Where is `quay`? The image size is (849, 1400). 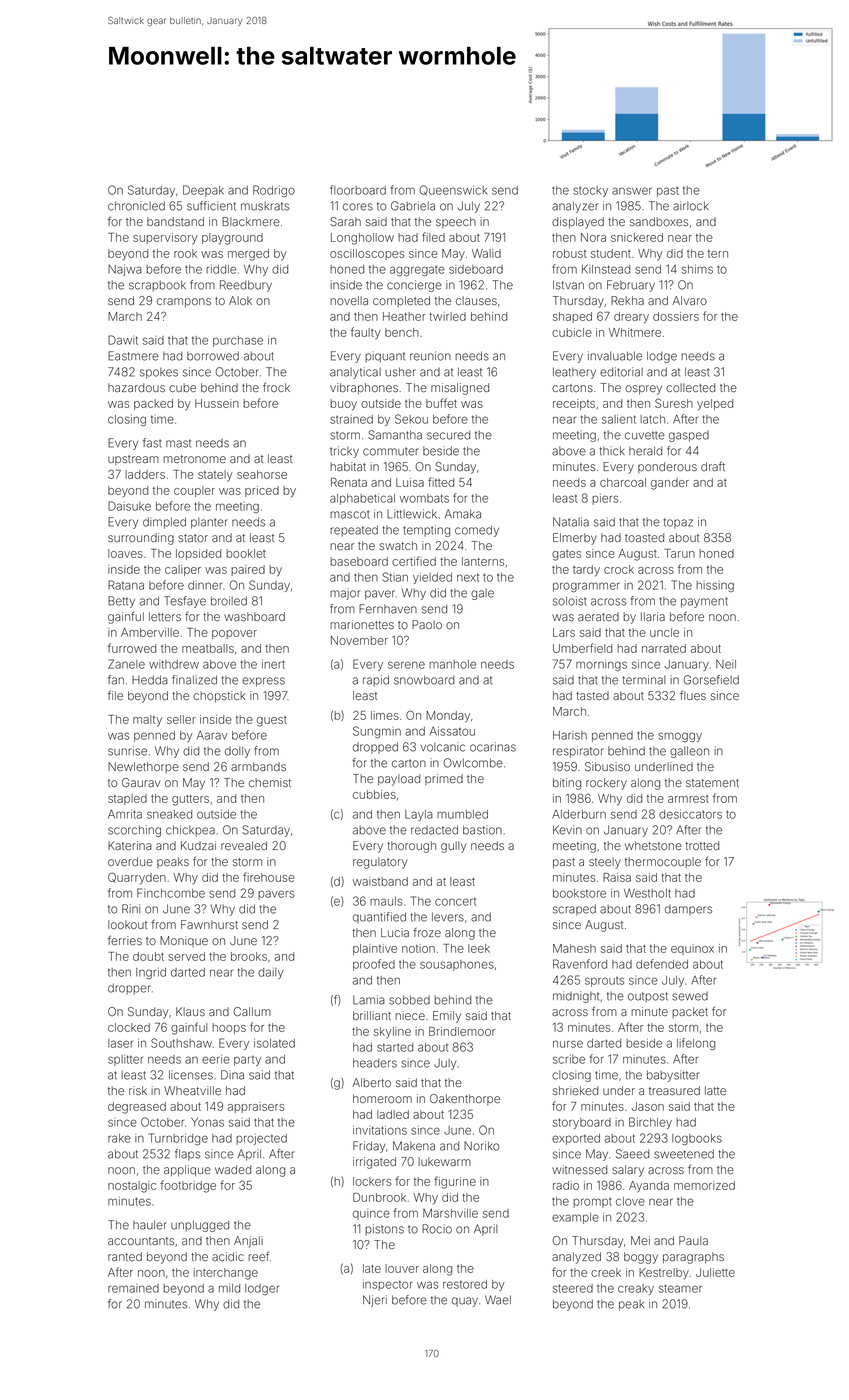
quay is located at coordinates (465, 1302).
